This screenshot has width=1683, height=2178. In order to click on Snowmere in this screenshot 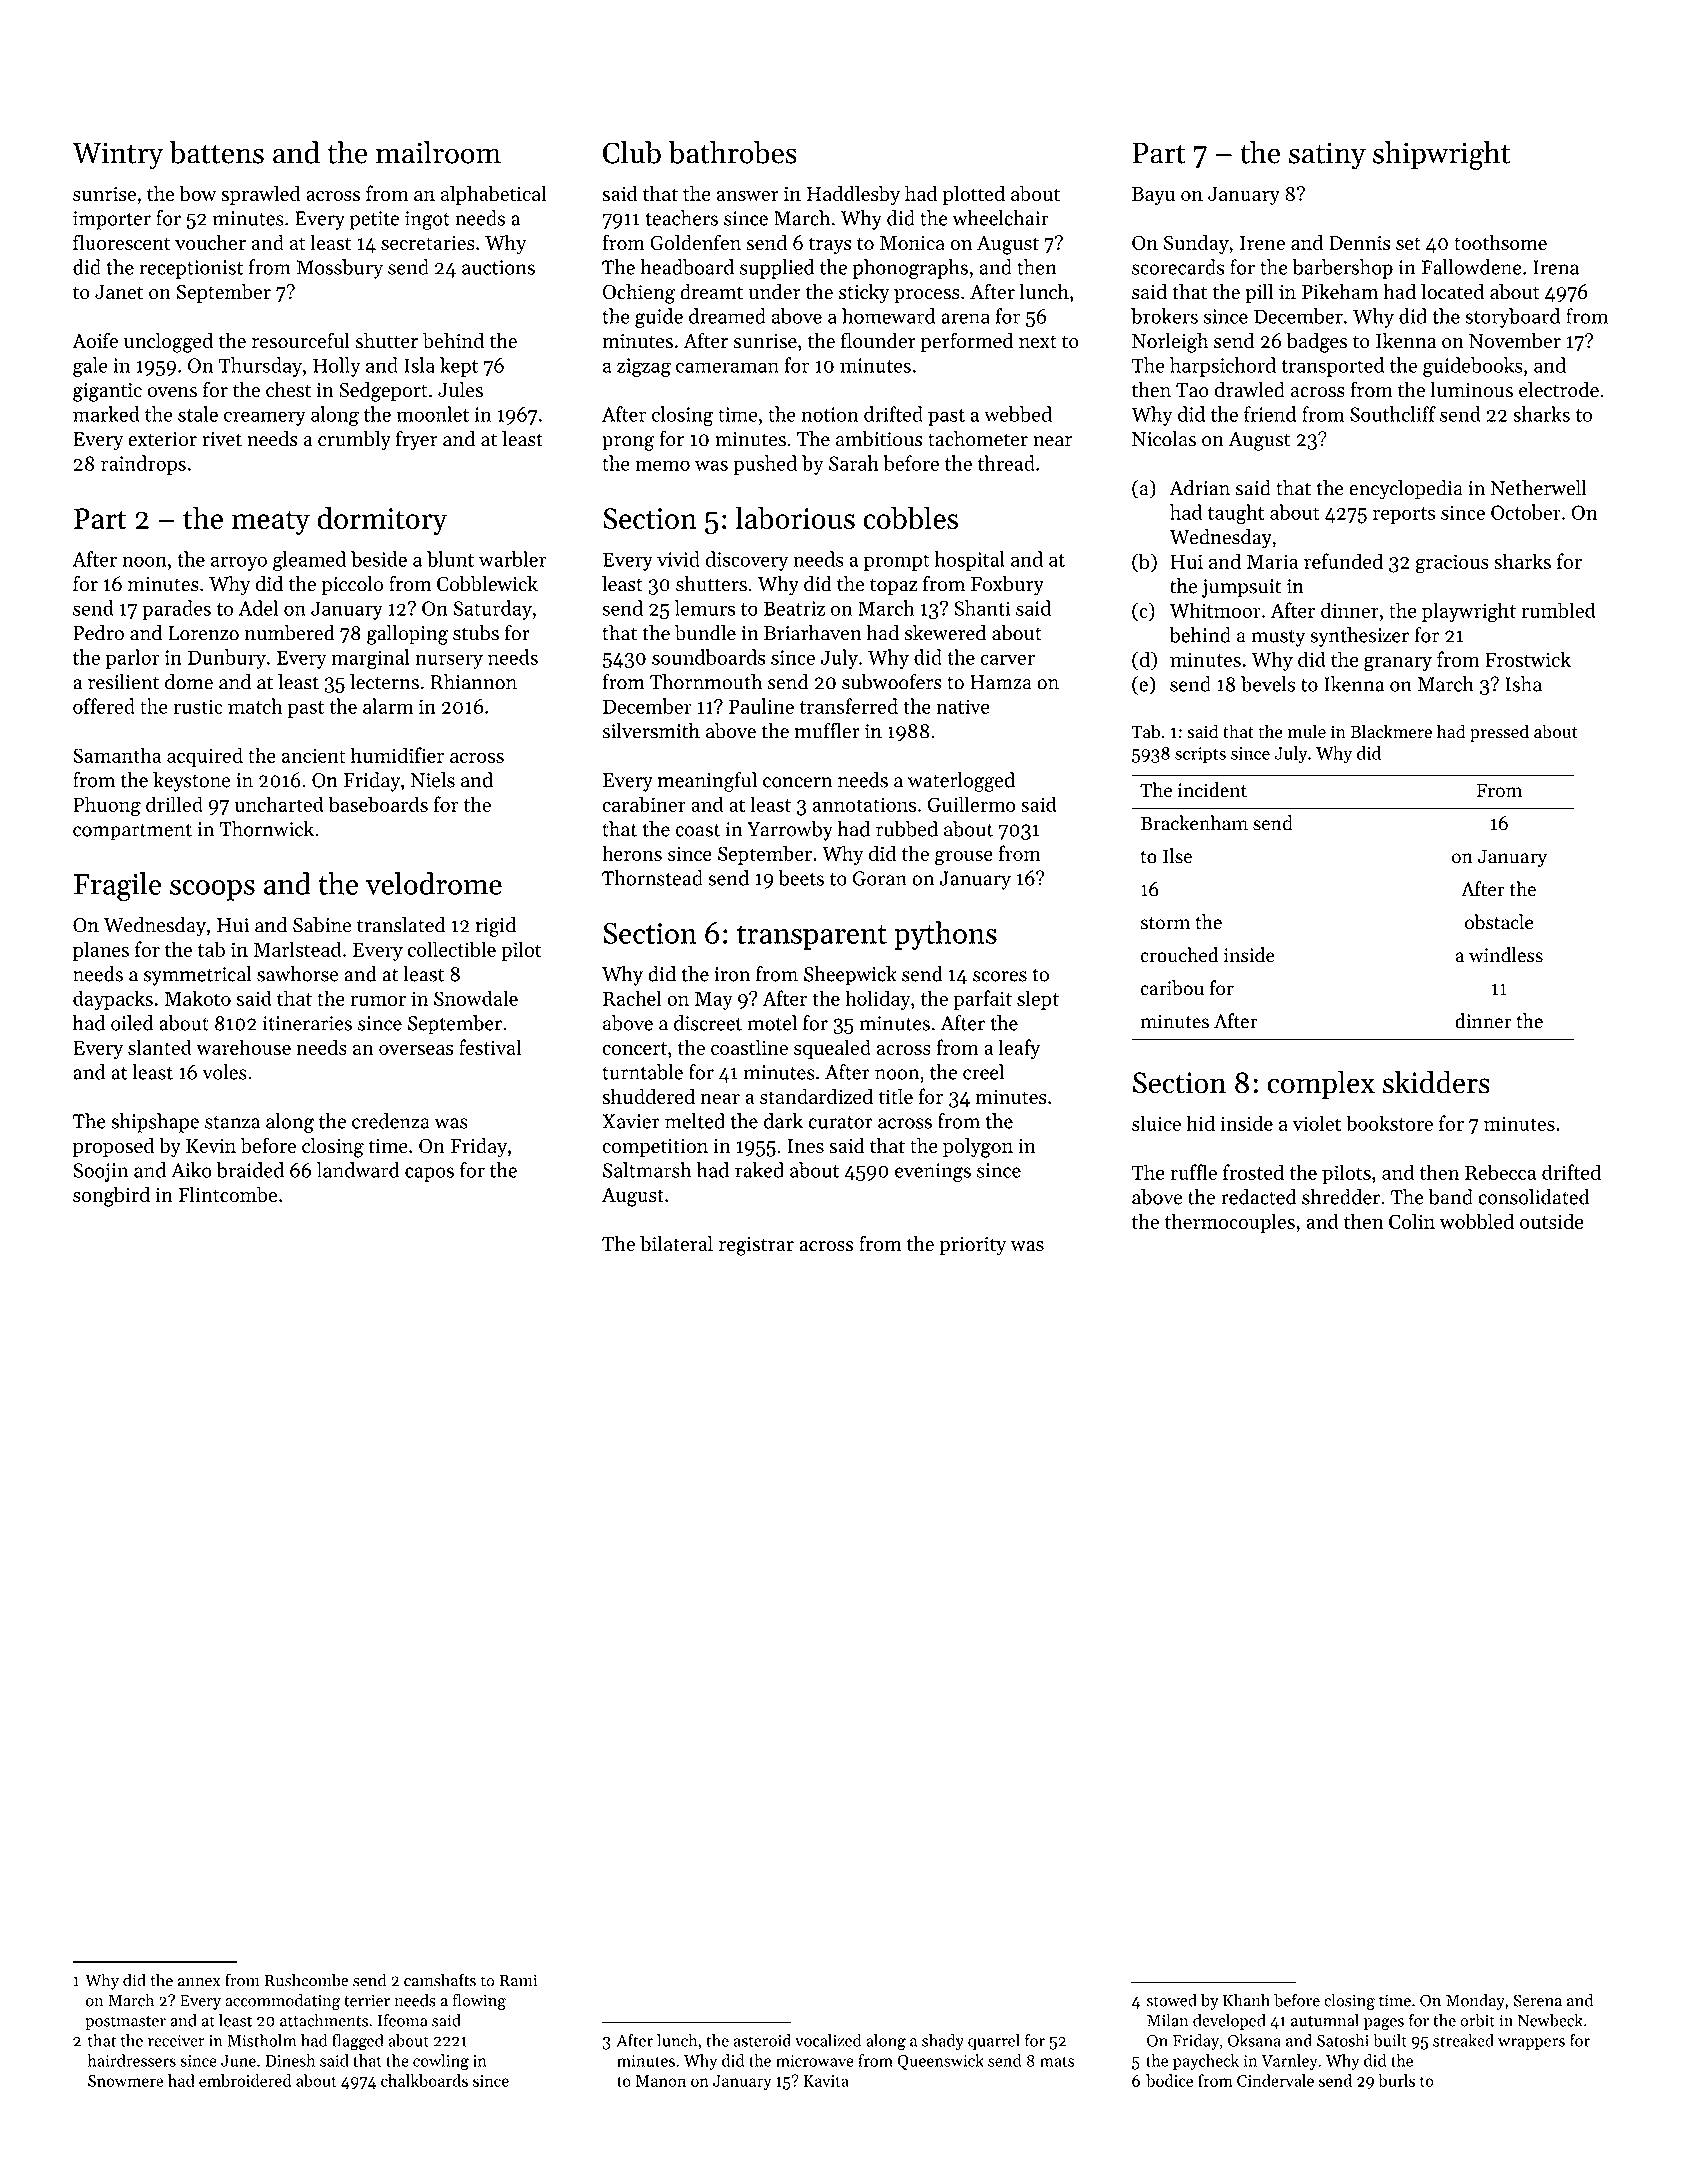, I will do `click(126, 2081)`.
